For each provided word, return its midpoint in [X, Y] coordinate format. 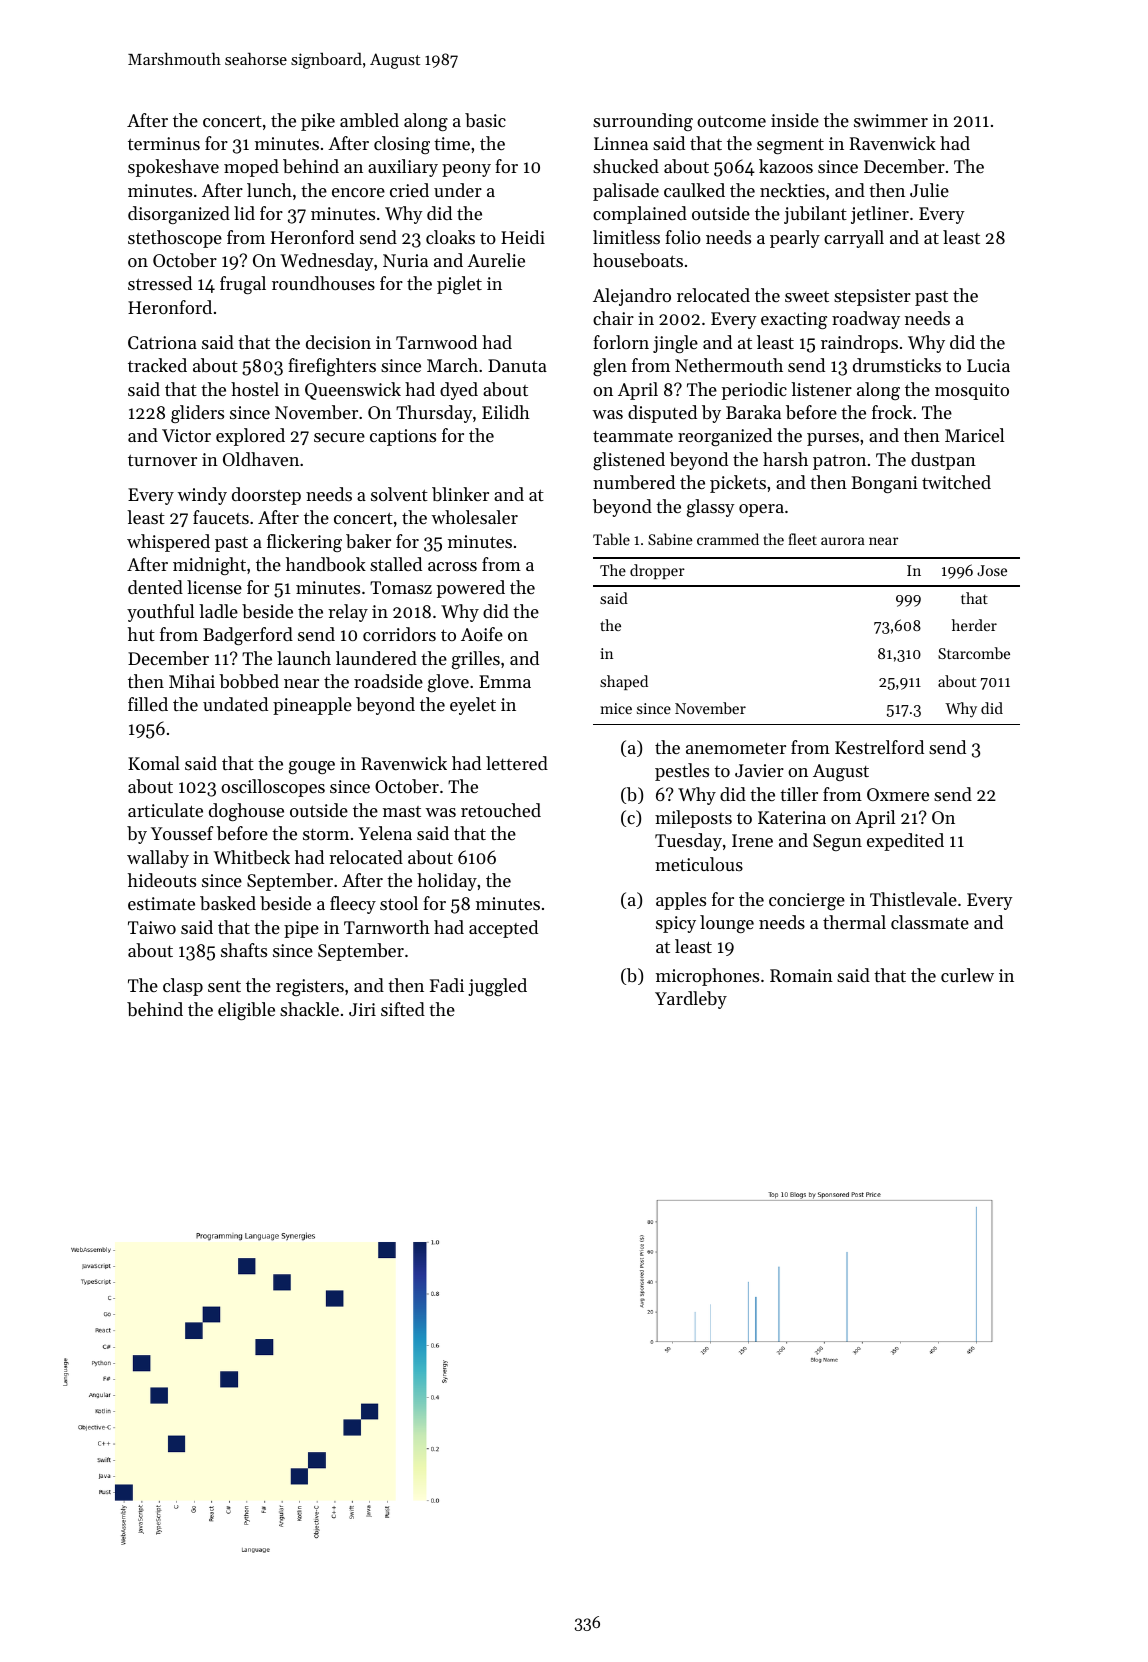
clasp [183, 987]
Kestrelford [879, 747]
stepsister [872, 297]
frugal [243, 285]
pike [318, 122]
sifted [403, 1009]
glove [448, 683]
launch [304, 658]
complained [640, 215]
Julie [929, 190]
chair [613, 318]
